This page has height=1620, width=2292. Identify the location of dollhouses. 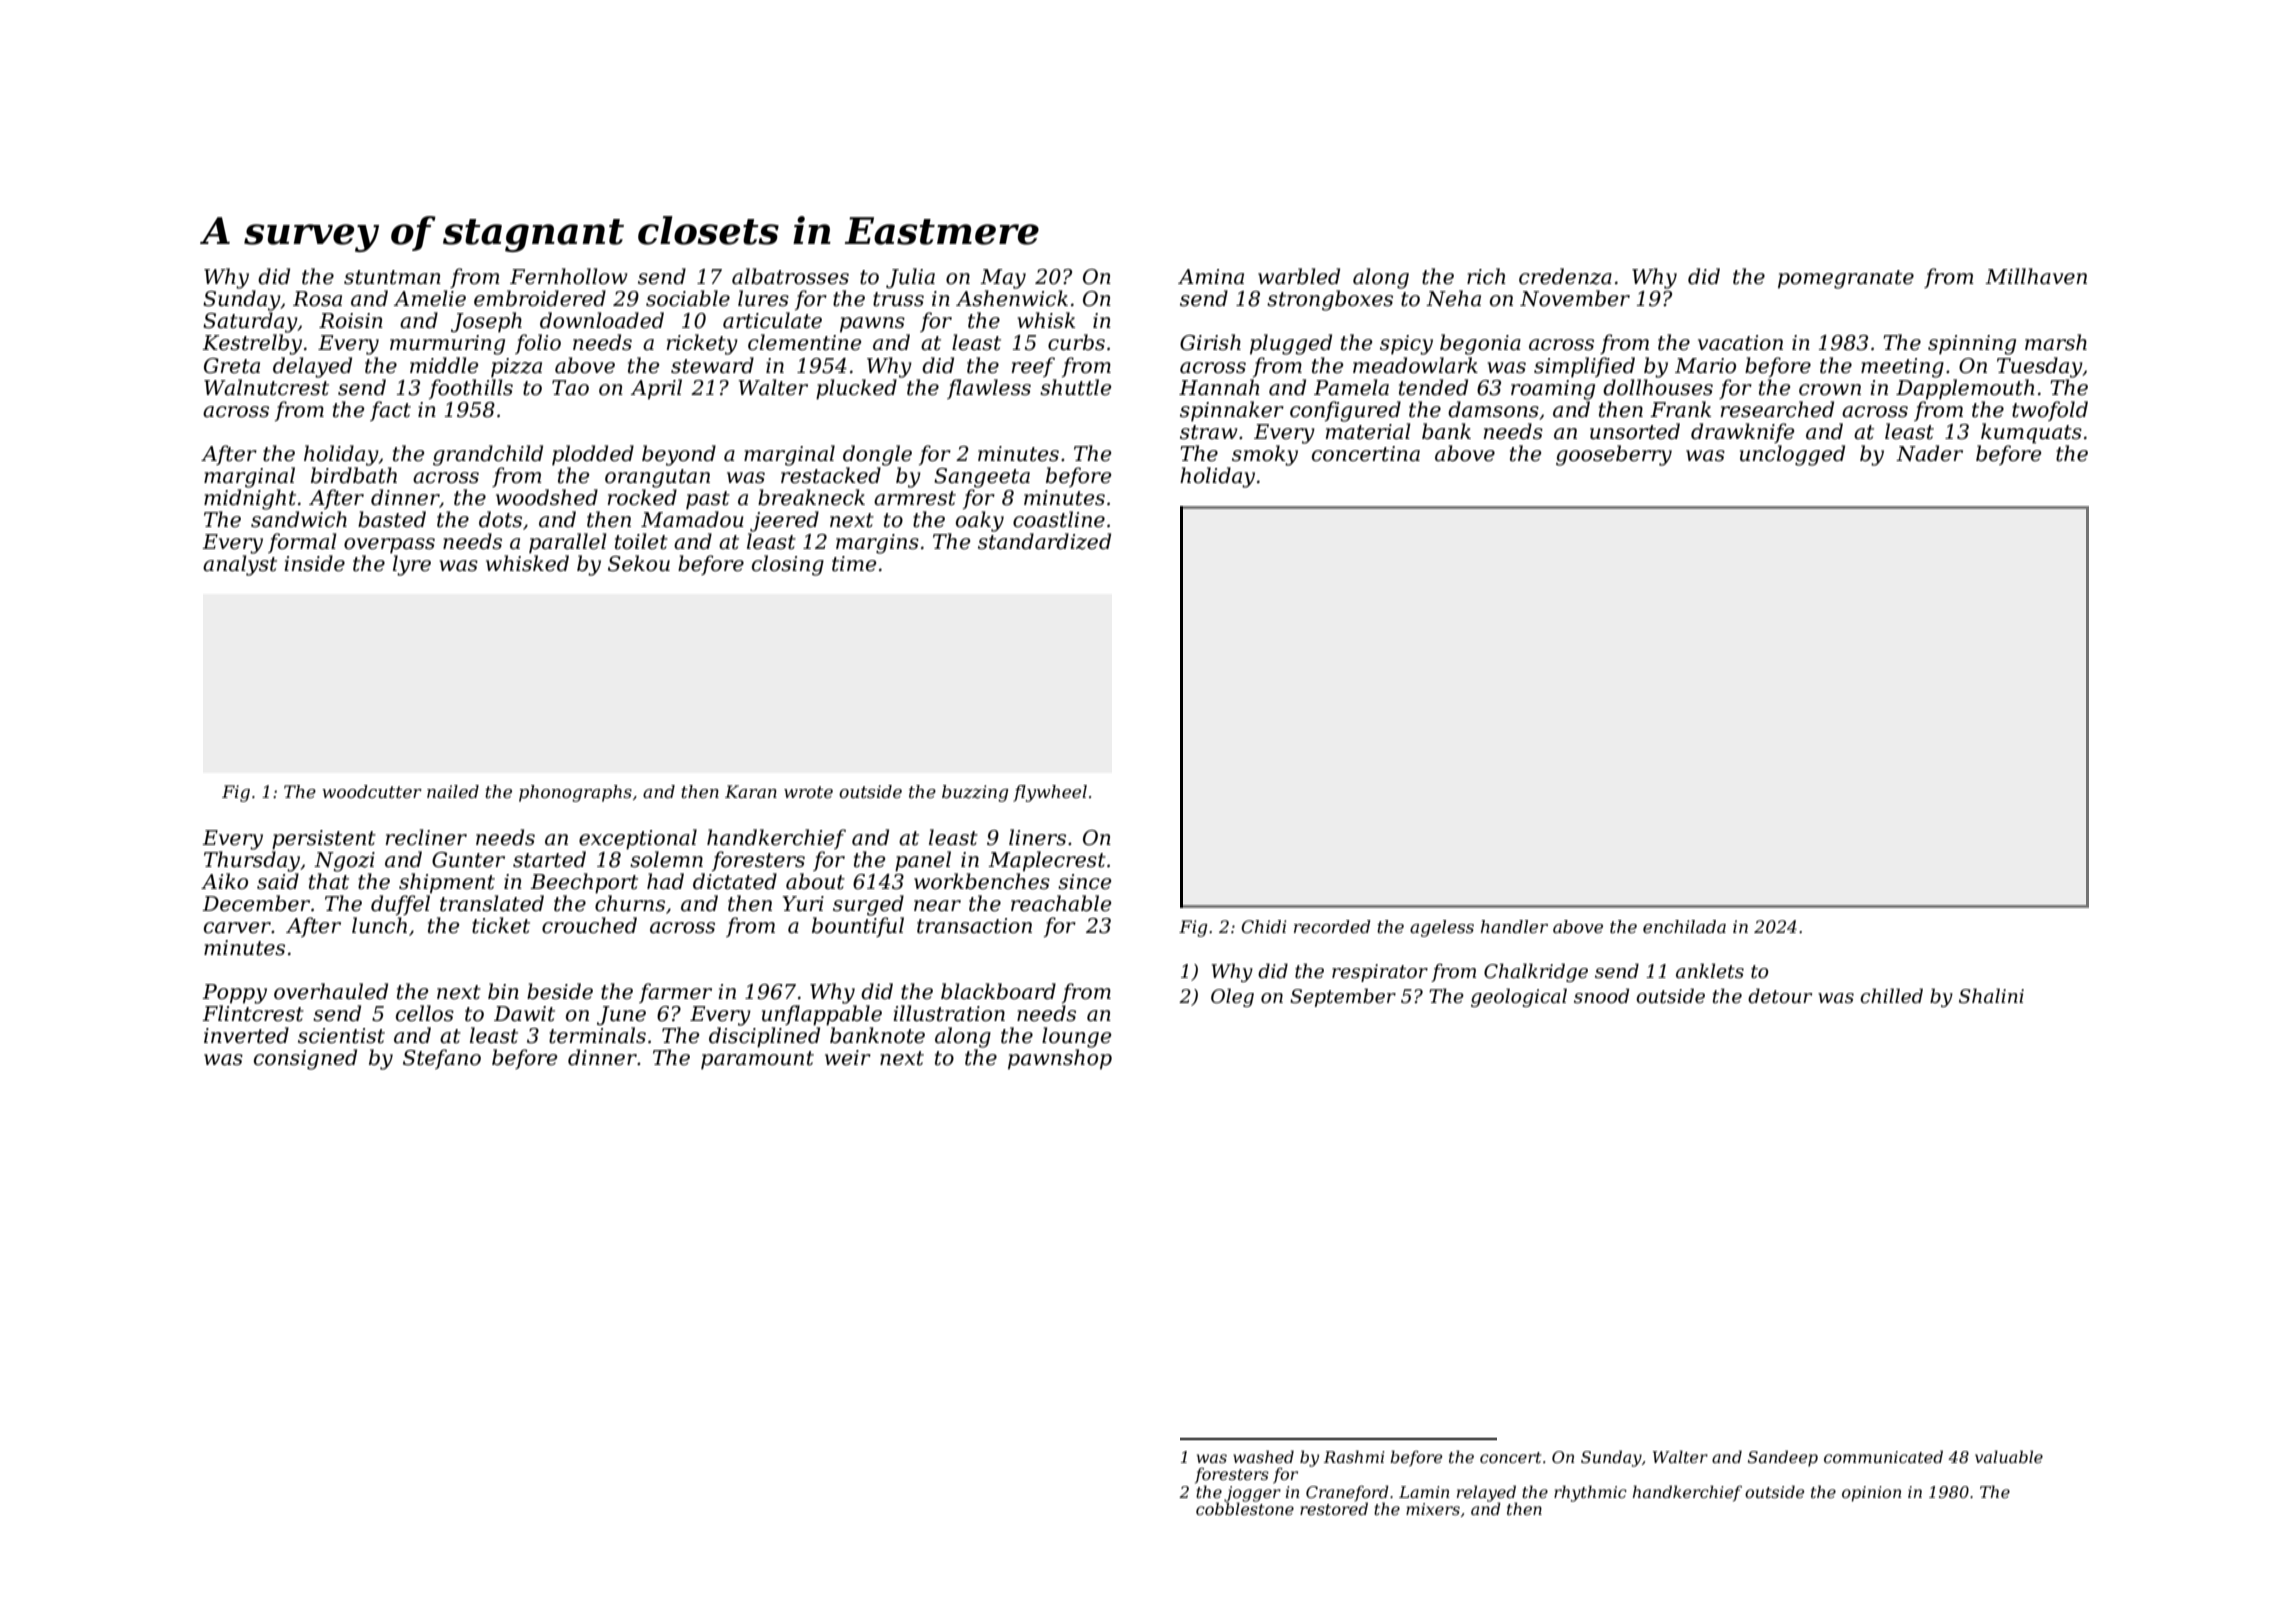
(1658, 387).
